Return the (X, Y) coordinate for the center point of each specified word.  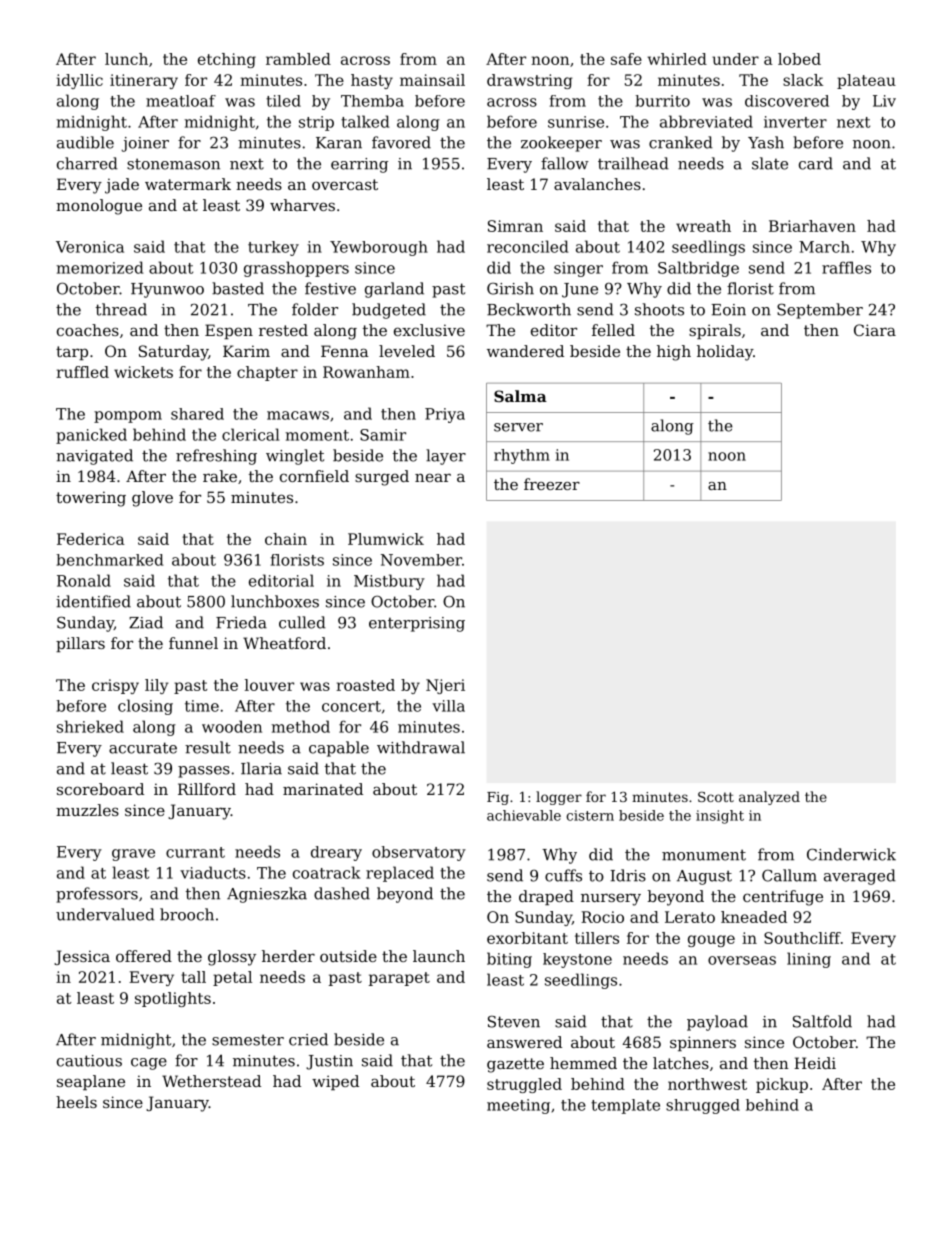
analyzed (769, 798)
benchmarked (110, 560)
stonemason (173, 164)
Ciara (875, 330)
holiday (725, 353)
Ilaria (261, 768)
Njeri (445, 686)
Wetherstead (211, 1081)
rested (283, 330)
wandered (525, 351)
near (433, 477)
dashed (342, 893)
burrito (662, 101)
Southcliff (802, 938)
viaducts (213, 872)
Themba (372, 101)
